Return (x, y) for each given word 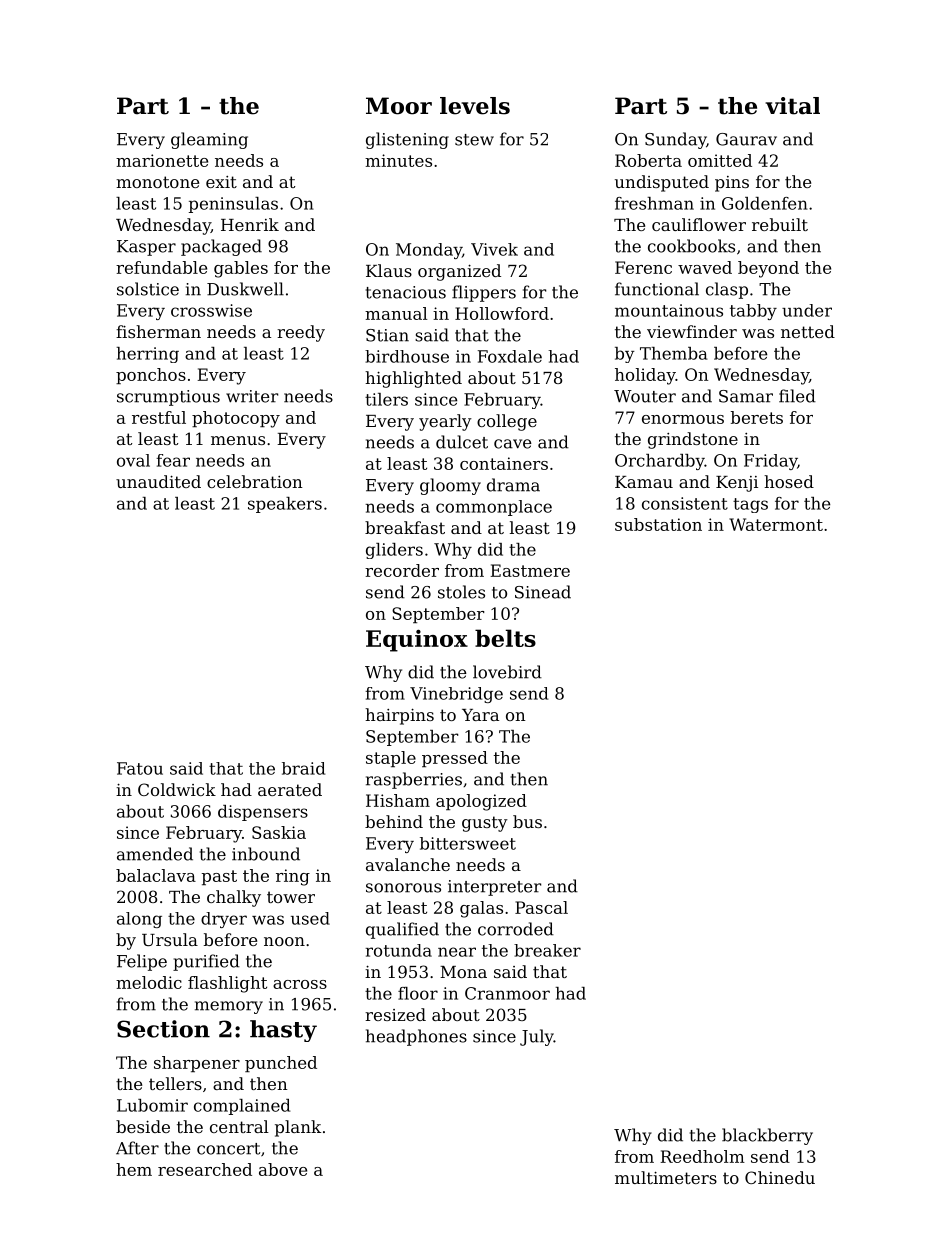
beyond (768, 269)
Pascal (541, 907)
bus (527, 821)
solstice (148, 289)
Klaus (389, 270)
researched (205, 1169)
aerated (290, 789)
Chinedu (780, 1177)
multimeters (666, 1177)
